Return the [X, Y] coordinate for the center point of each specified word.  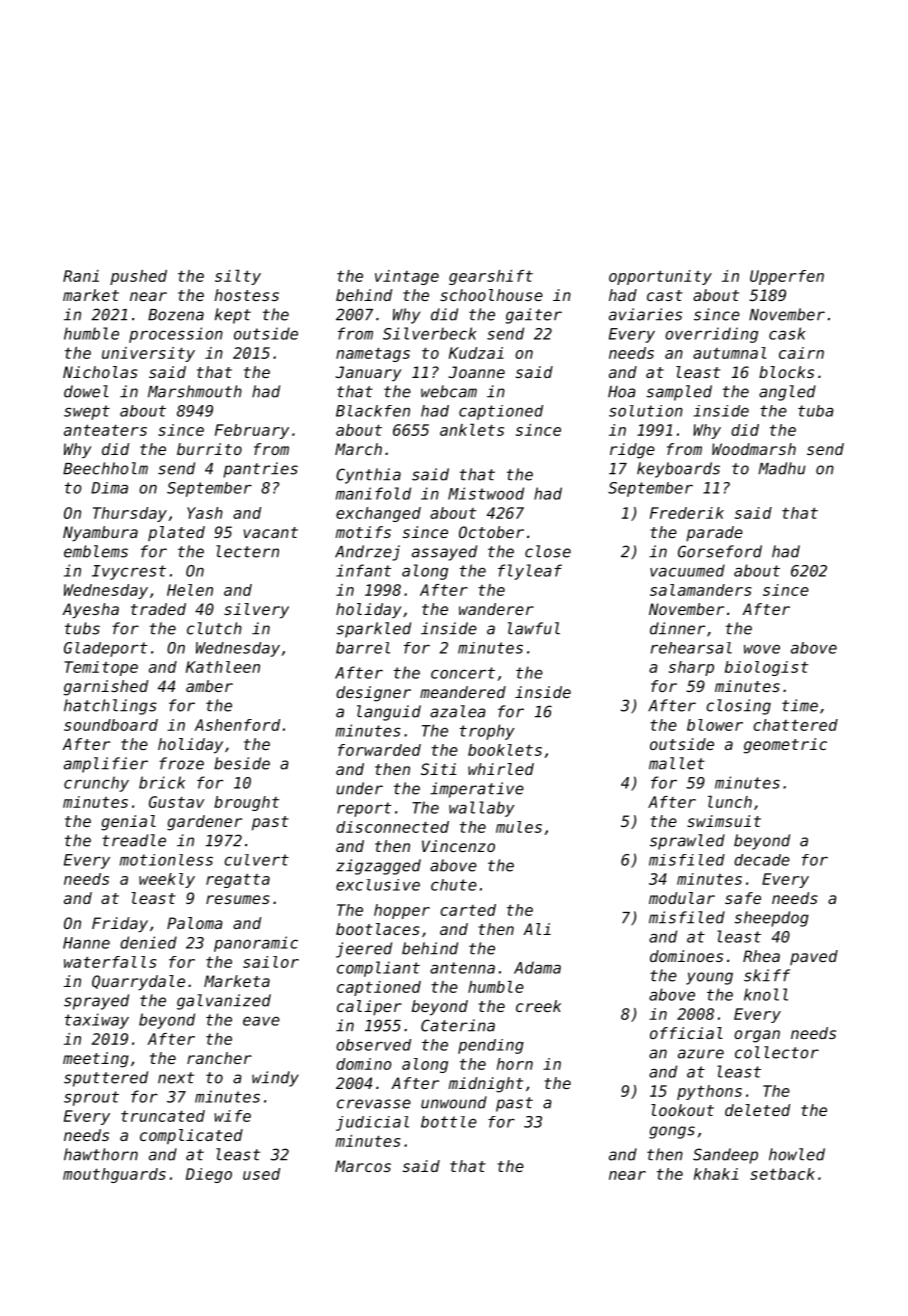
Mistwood [486, 493]
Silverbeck [430, 333]
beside [242, 763]
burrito [209, 449]
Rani [81, 276]
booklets [505, 750]
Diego [209, 1175]
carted [468, 910]
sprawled [687, 842]
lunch [730, 802]
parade [714, 533]
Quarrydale [138, 983]
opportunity [660, 277]
